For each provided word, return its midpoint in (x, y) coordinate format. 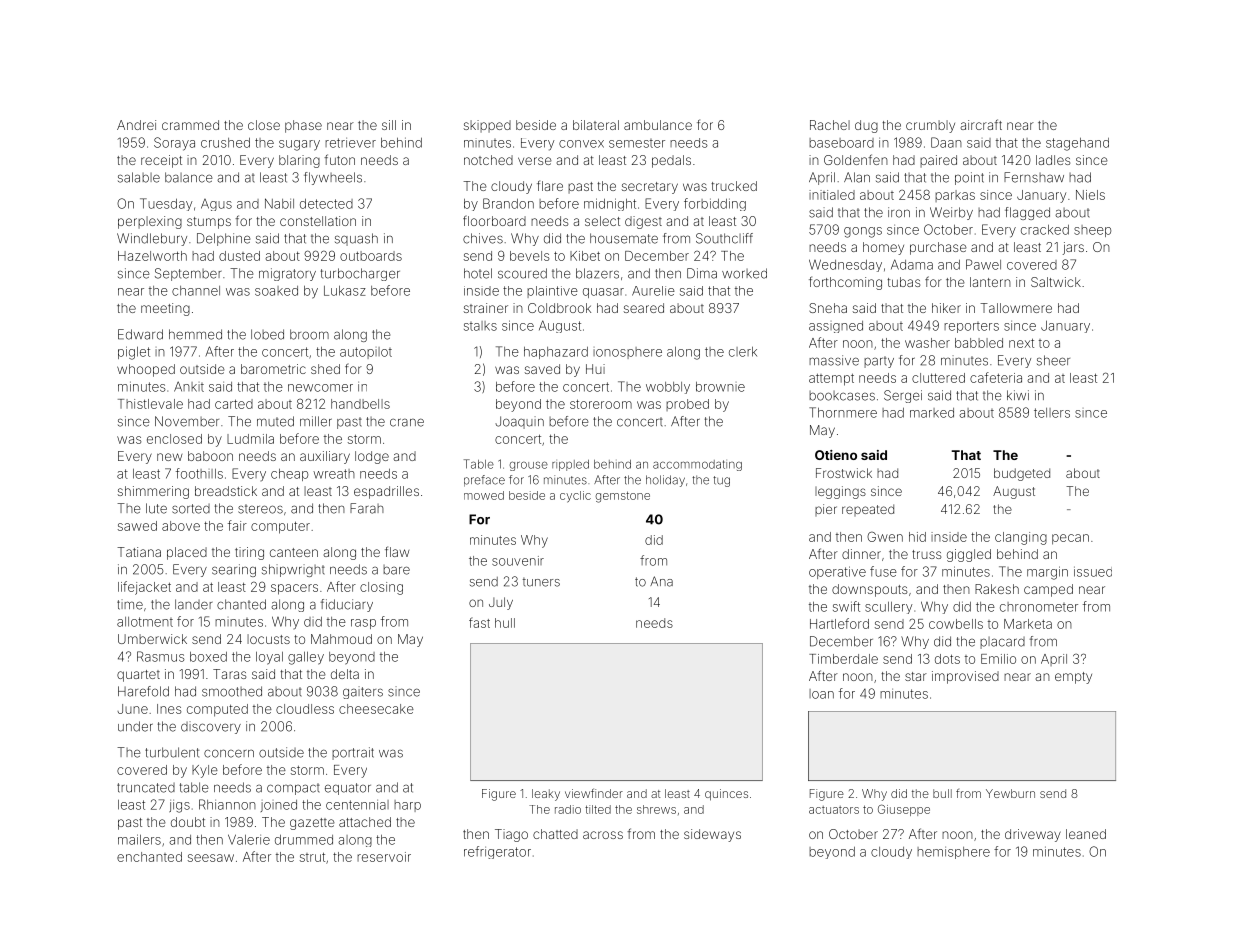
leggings (840, 492)
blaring (299, 161)
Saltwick (1056, 282)
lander (194, 604)
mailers (139, 839)
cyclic (575, 497)
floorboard (494, 220)
